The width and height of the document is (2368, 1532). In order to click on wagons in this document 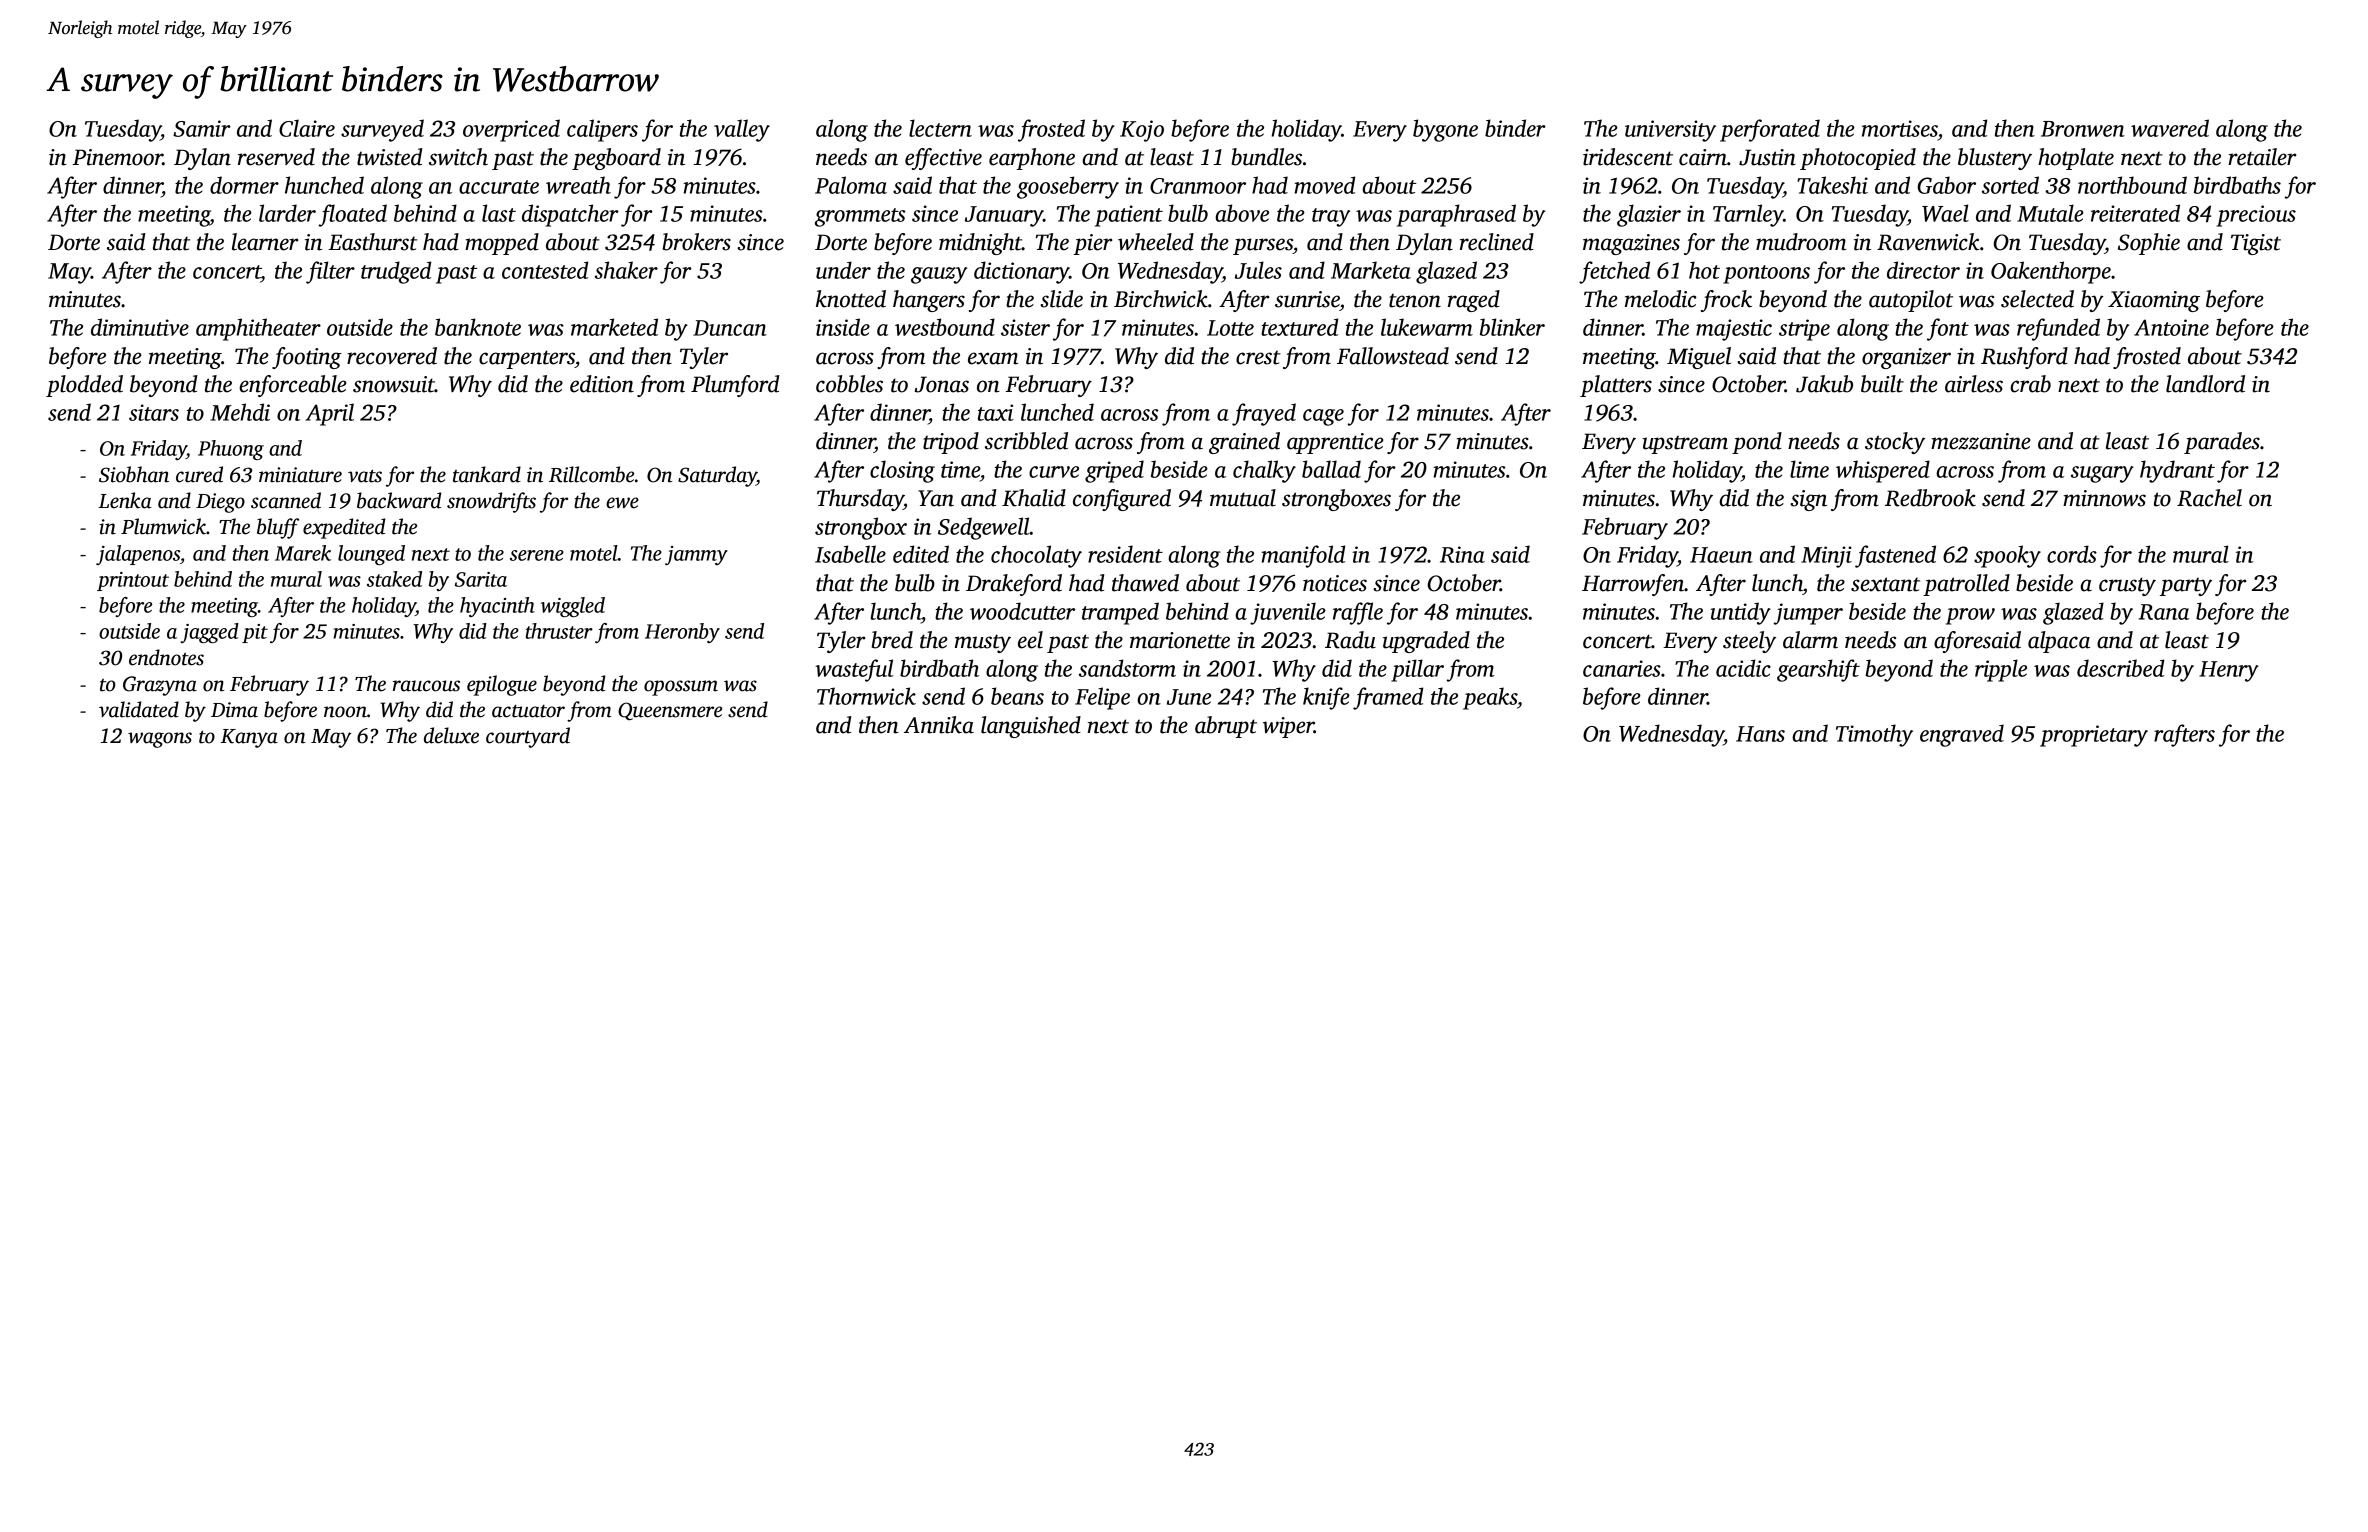, I will do `click(160, 740)`.
